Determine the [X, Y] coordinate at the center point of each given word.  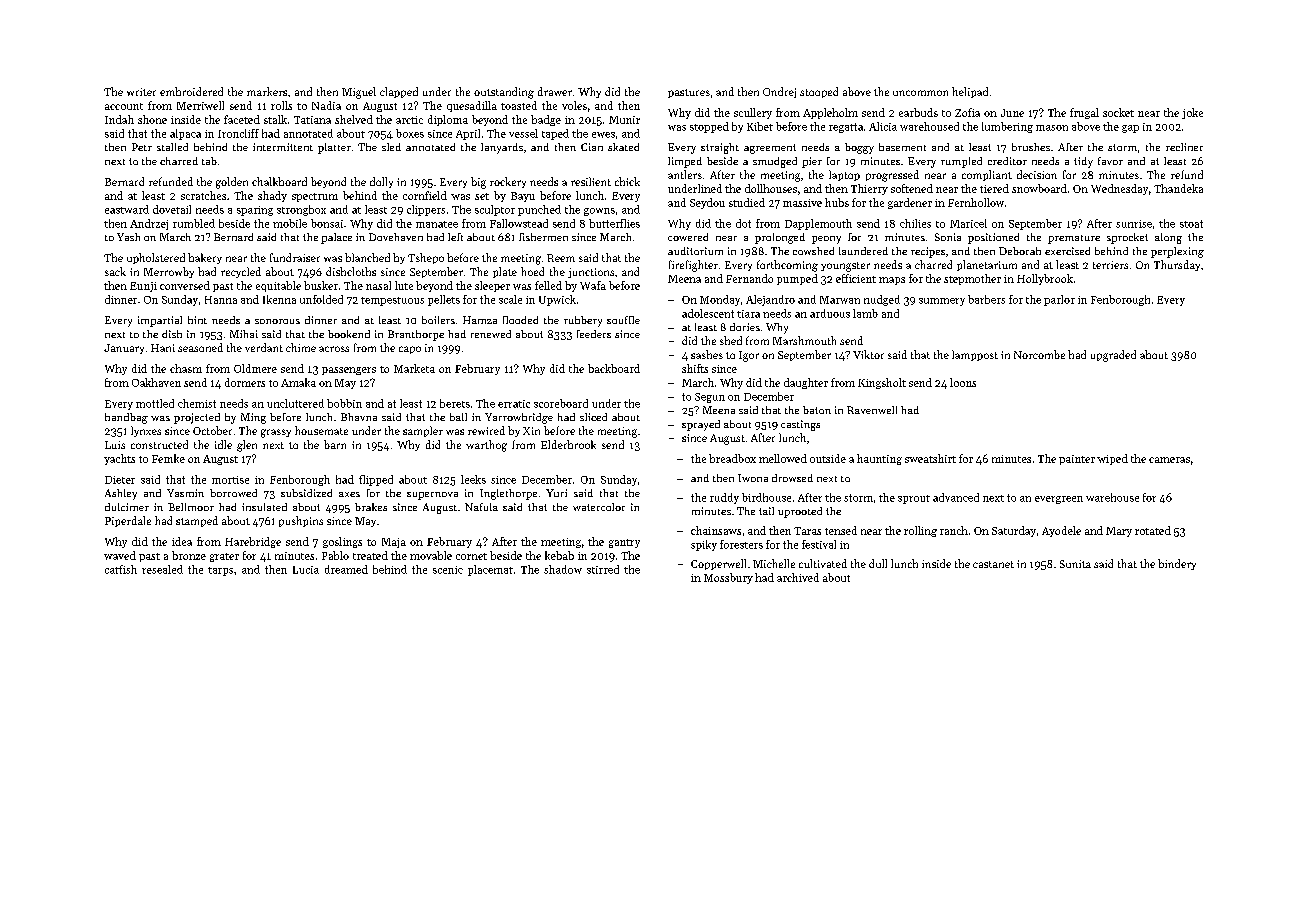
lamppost [975, 355]
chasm [186, 368]
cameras [1169, 460]
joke [1192, 113]
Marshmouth [804, 340]
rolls [281, 105]
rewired [486, 430]
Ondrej [779, 92]
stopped [709, 127]
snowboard [1039, 188]
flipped [376, 480]
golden [232, 183]
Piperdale [128, 521]
